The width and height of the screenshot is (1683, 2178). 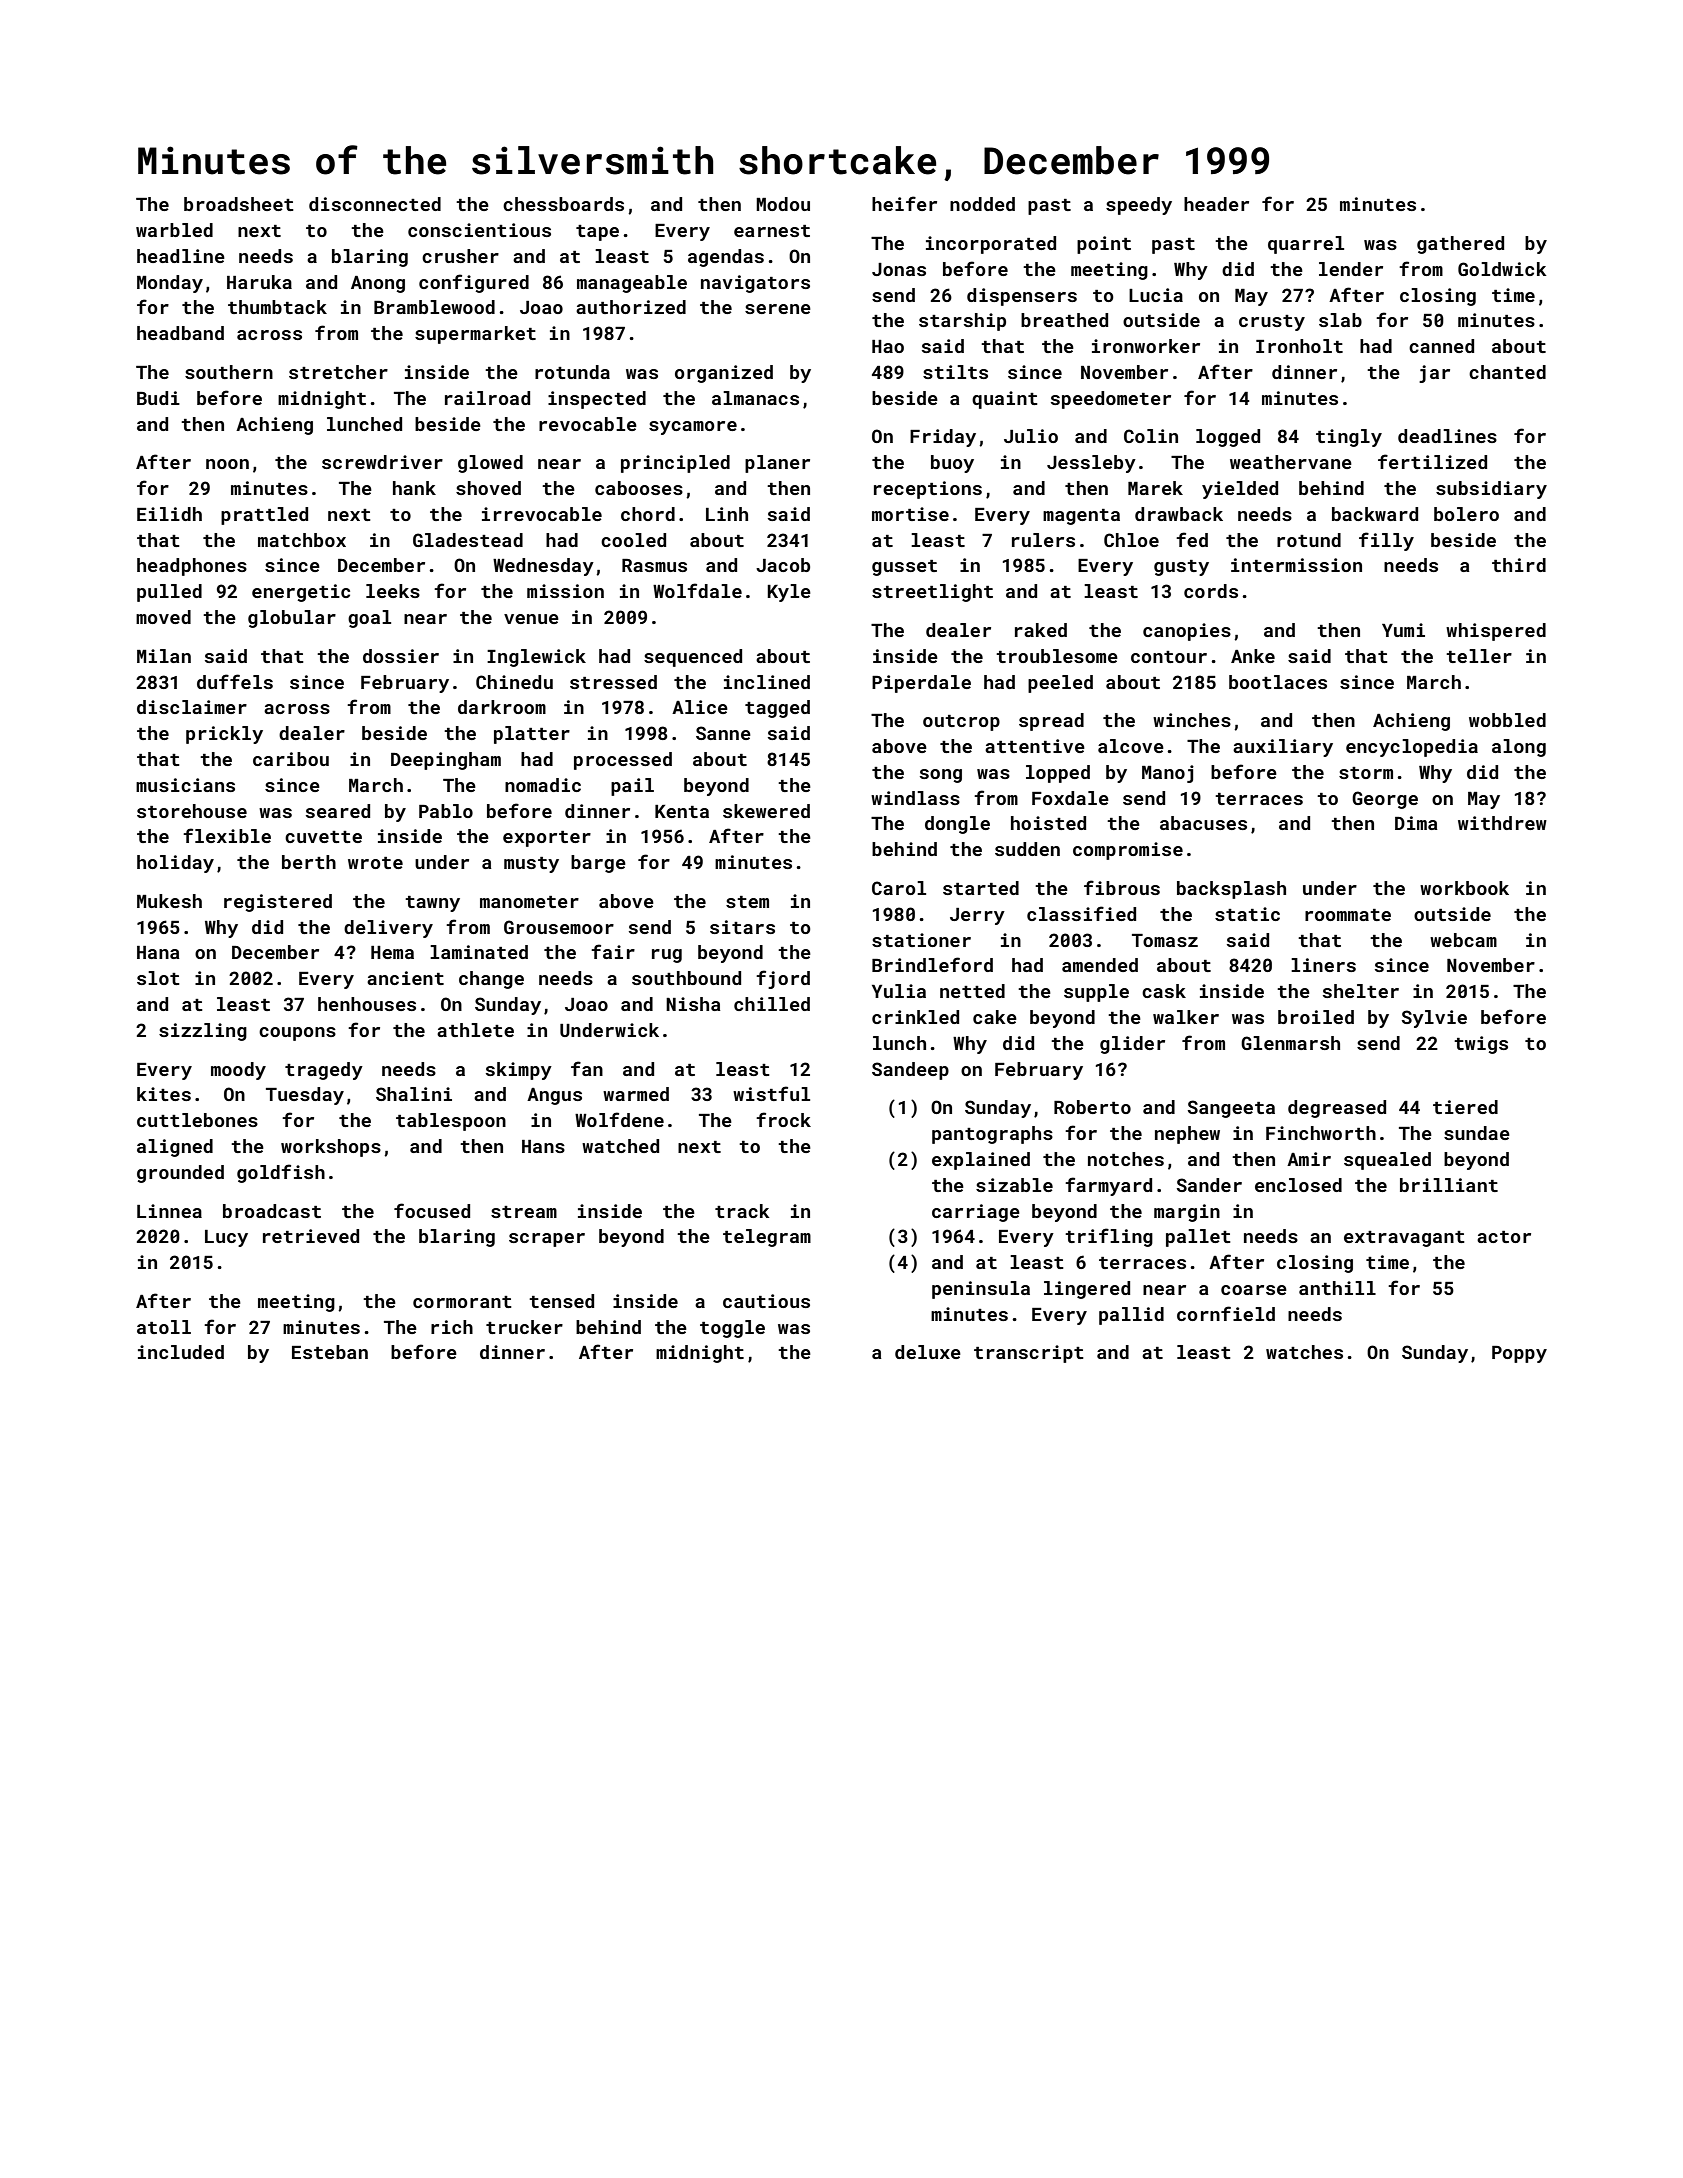 I want to click on prickly, so click(x=224, y=735).
